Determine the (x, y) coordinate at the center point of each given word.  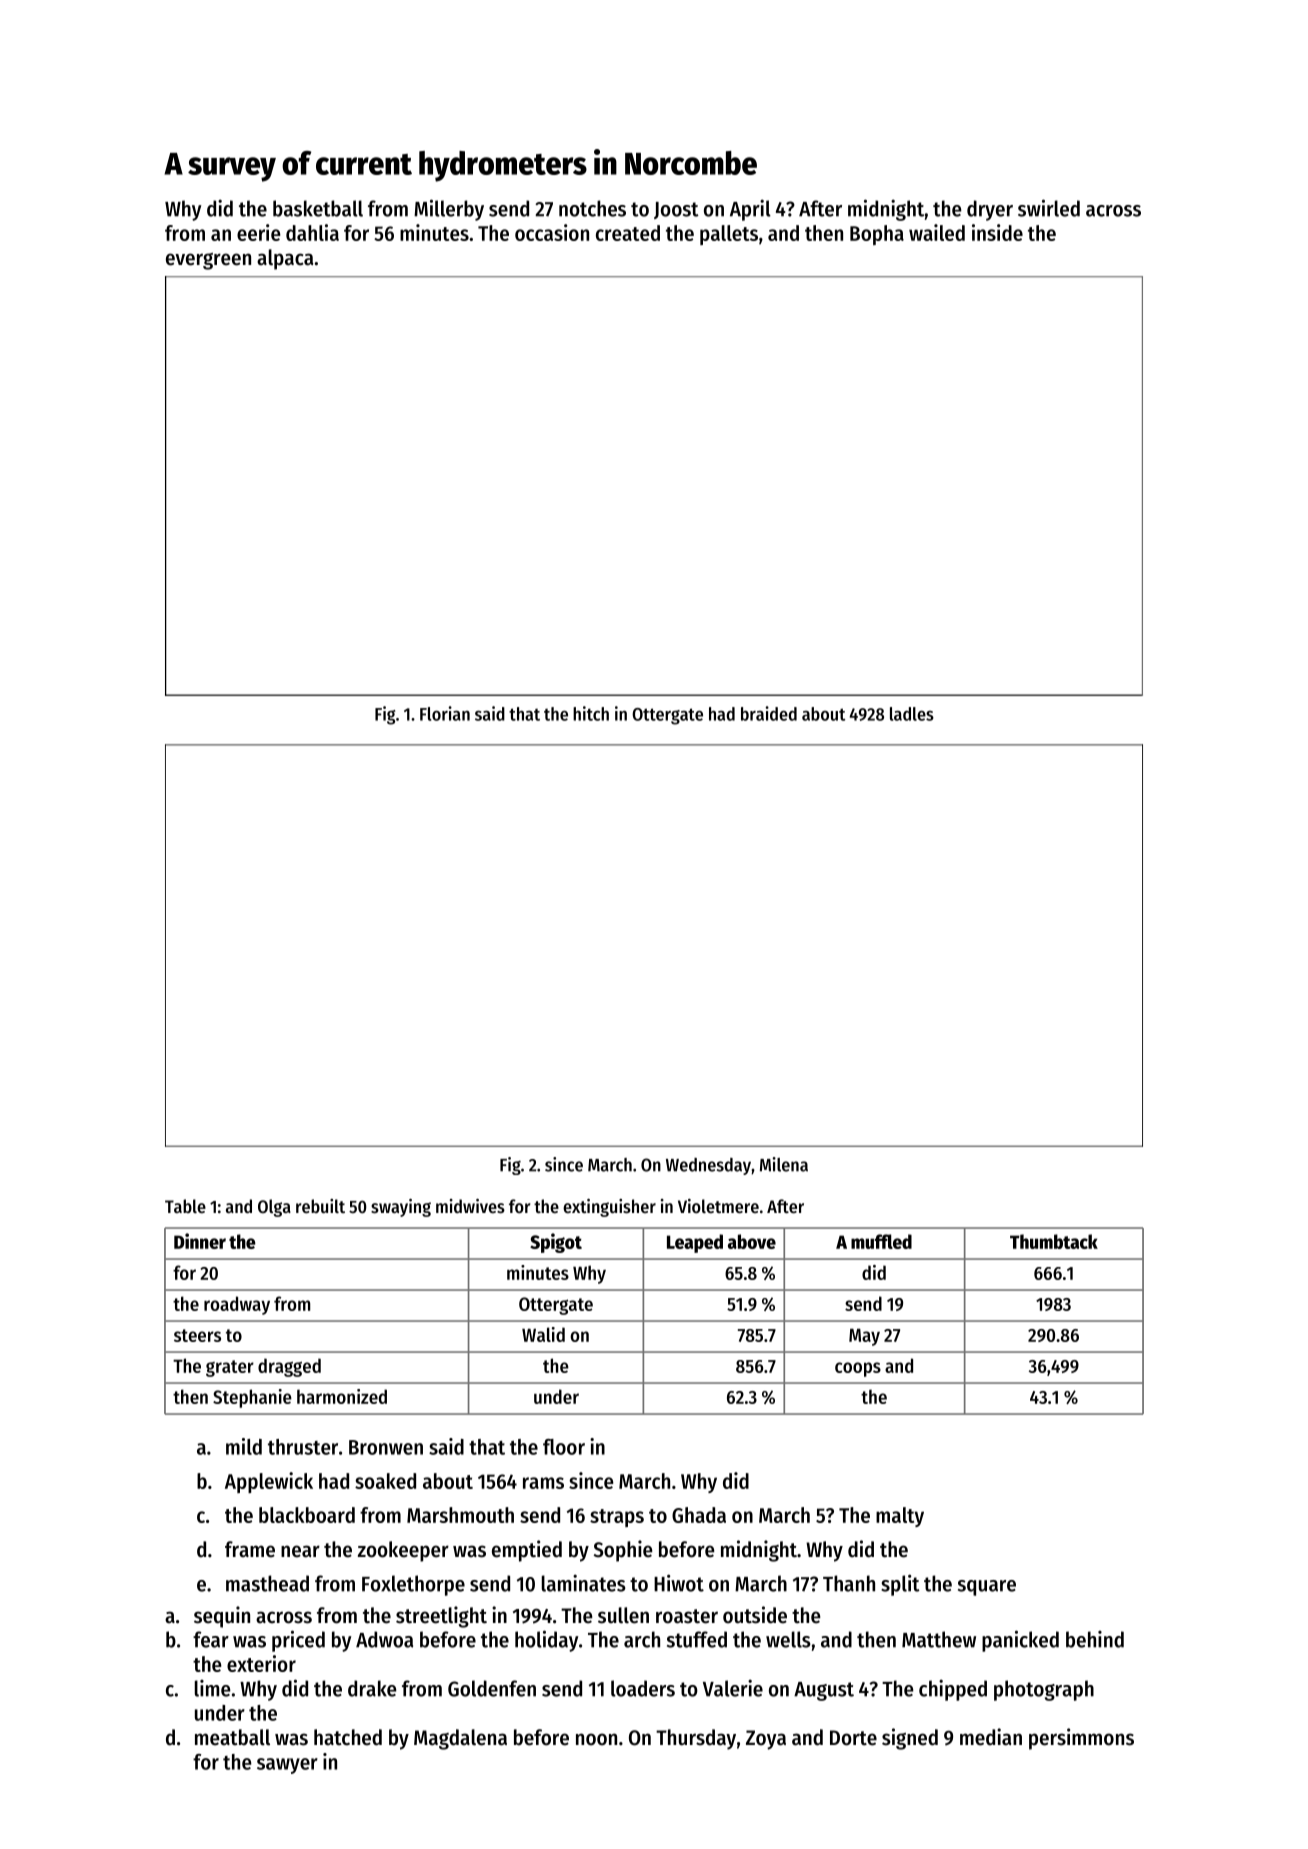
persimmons (1081, 1739)
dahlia (312, 232)
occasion (552, 232)
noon (596, 1739)
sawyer (287, 1766)
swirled (1049, 208)
